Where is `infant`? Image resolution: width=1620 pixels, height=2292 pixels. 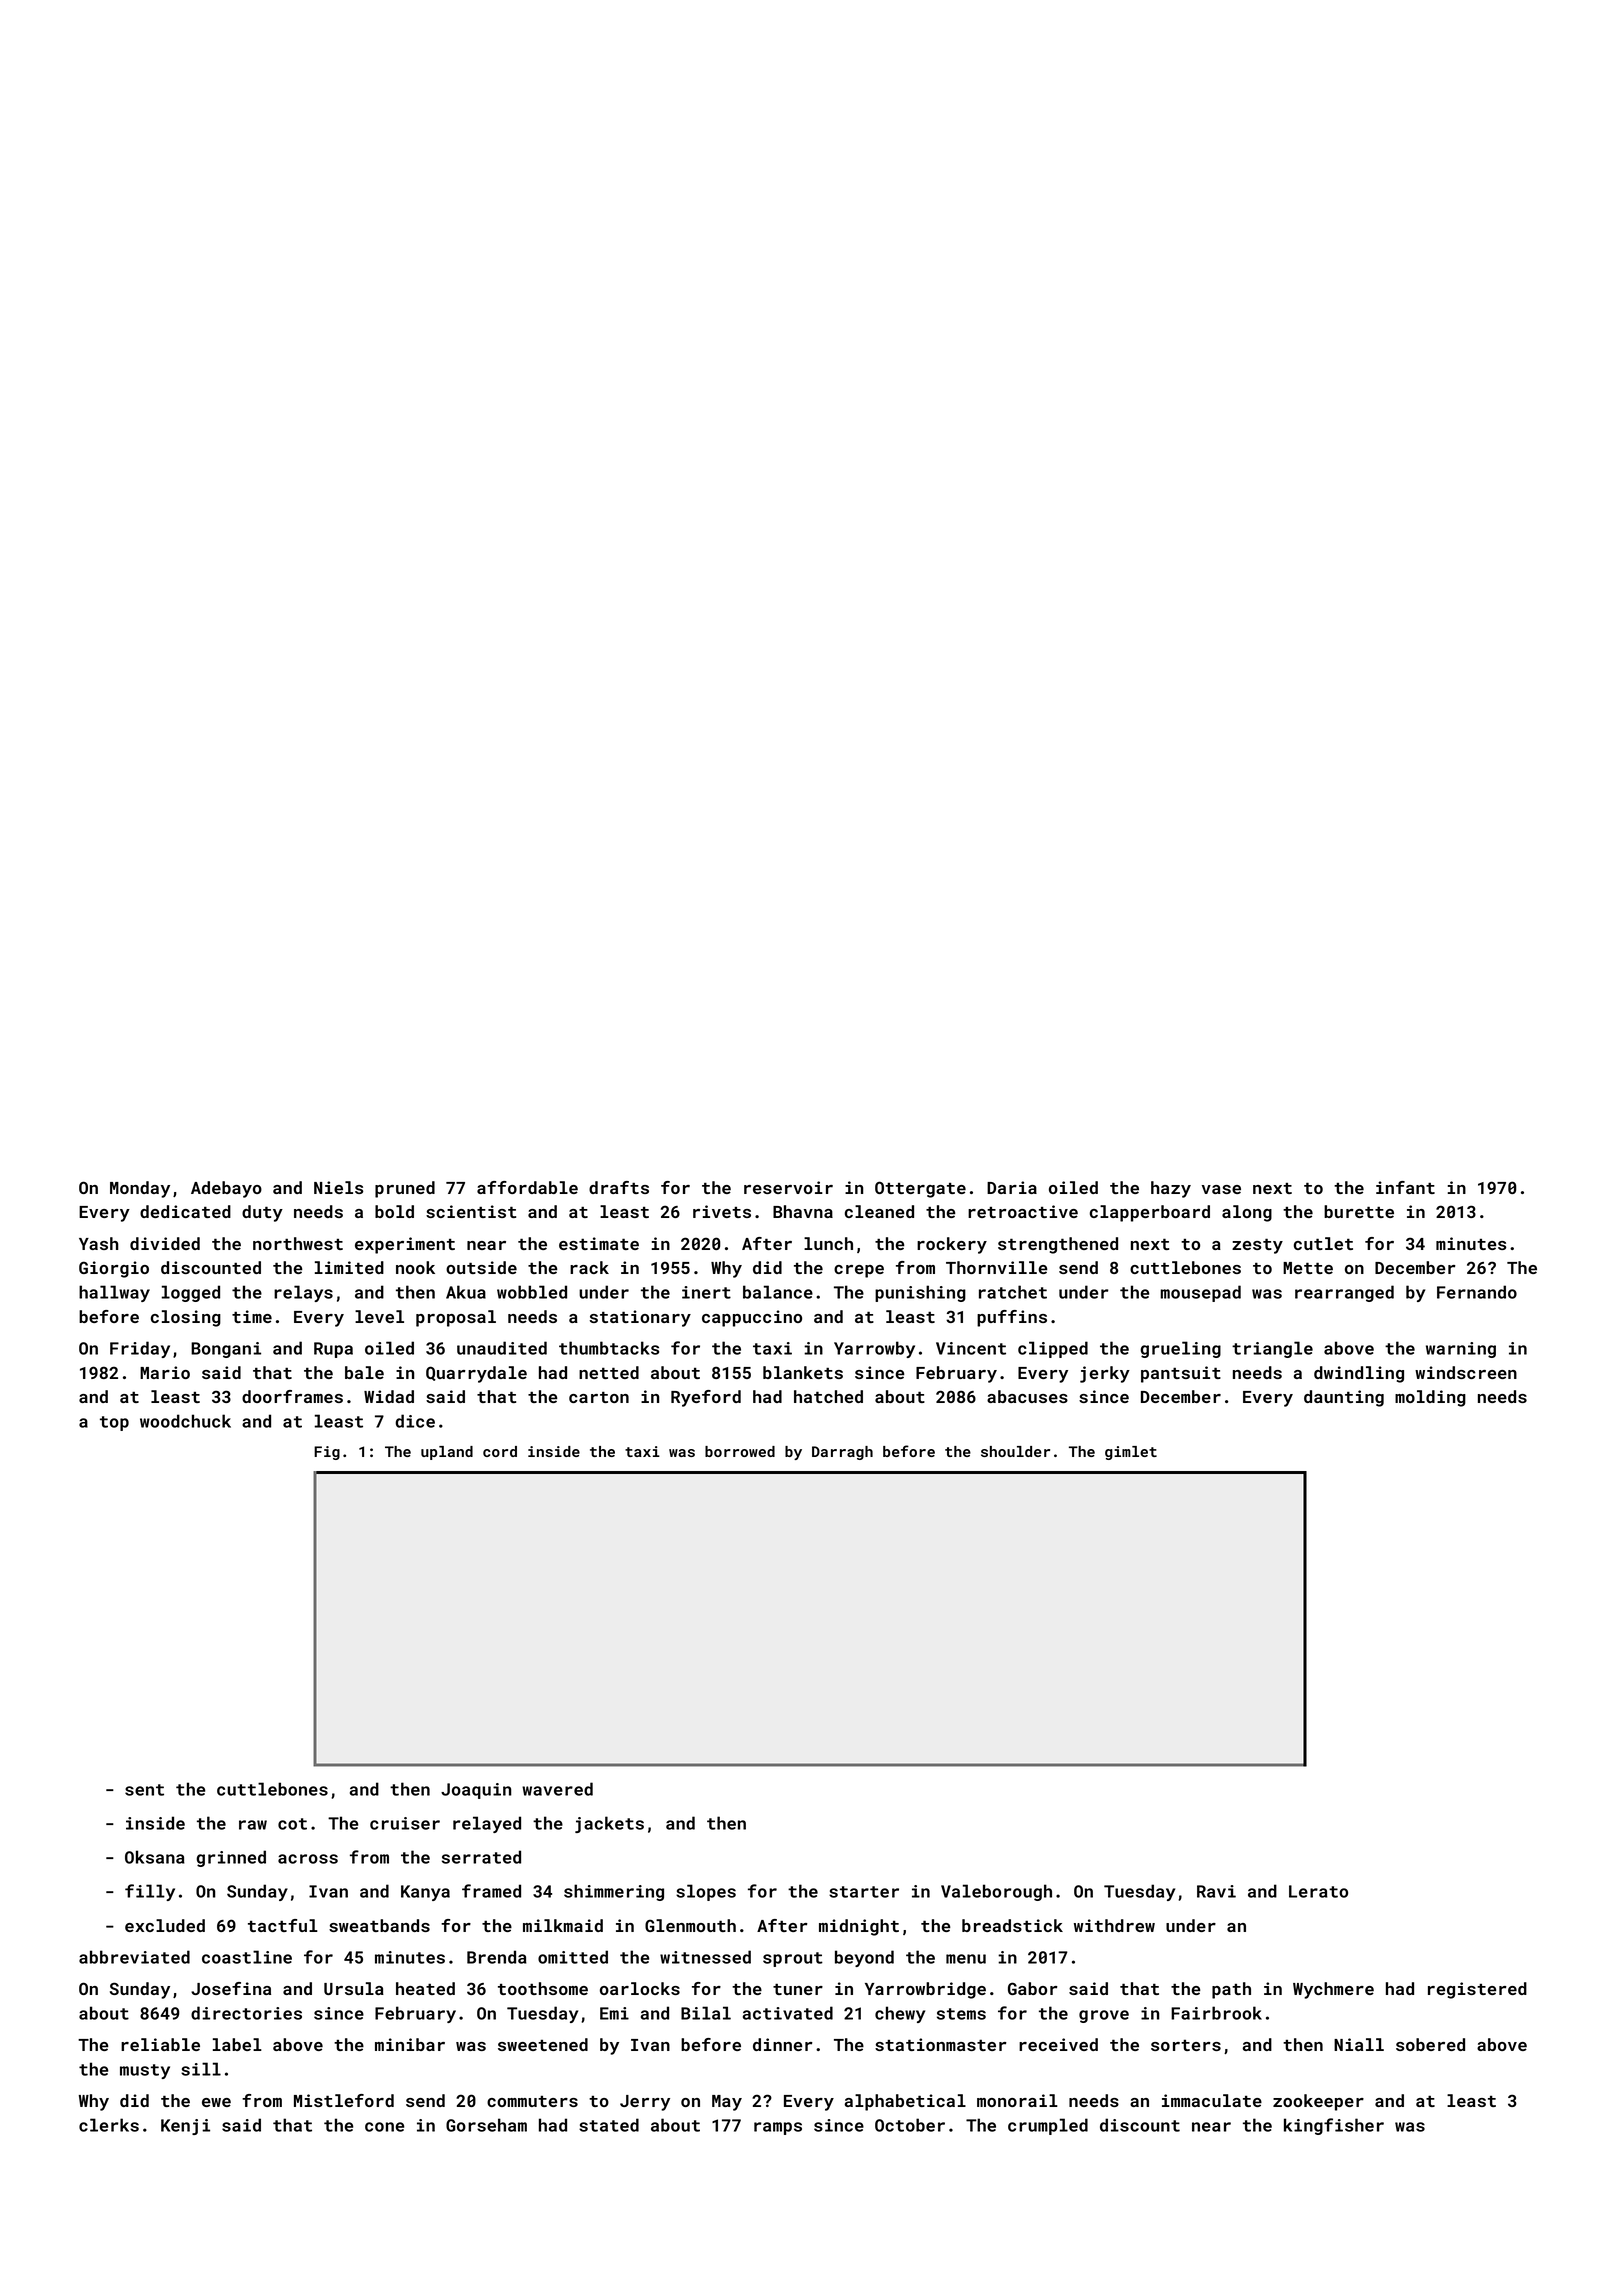 infant is located at coordinates (1405, 1187).
